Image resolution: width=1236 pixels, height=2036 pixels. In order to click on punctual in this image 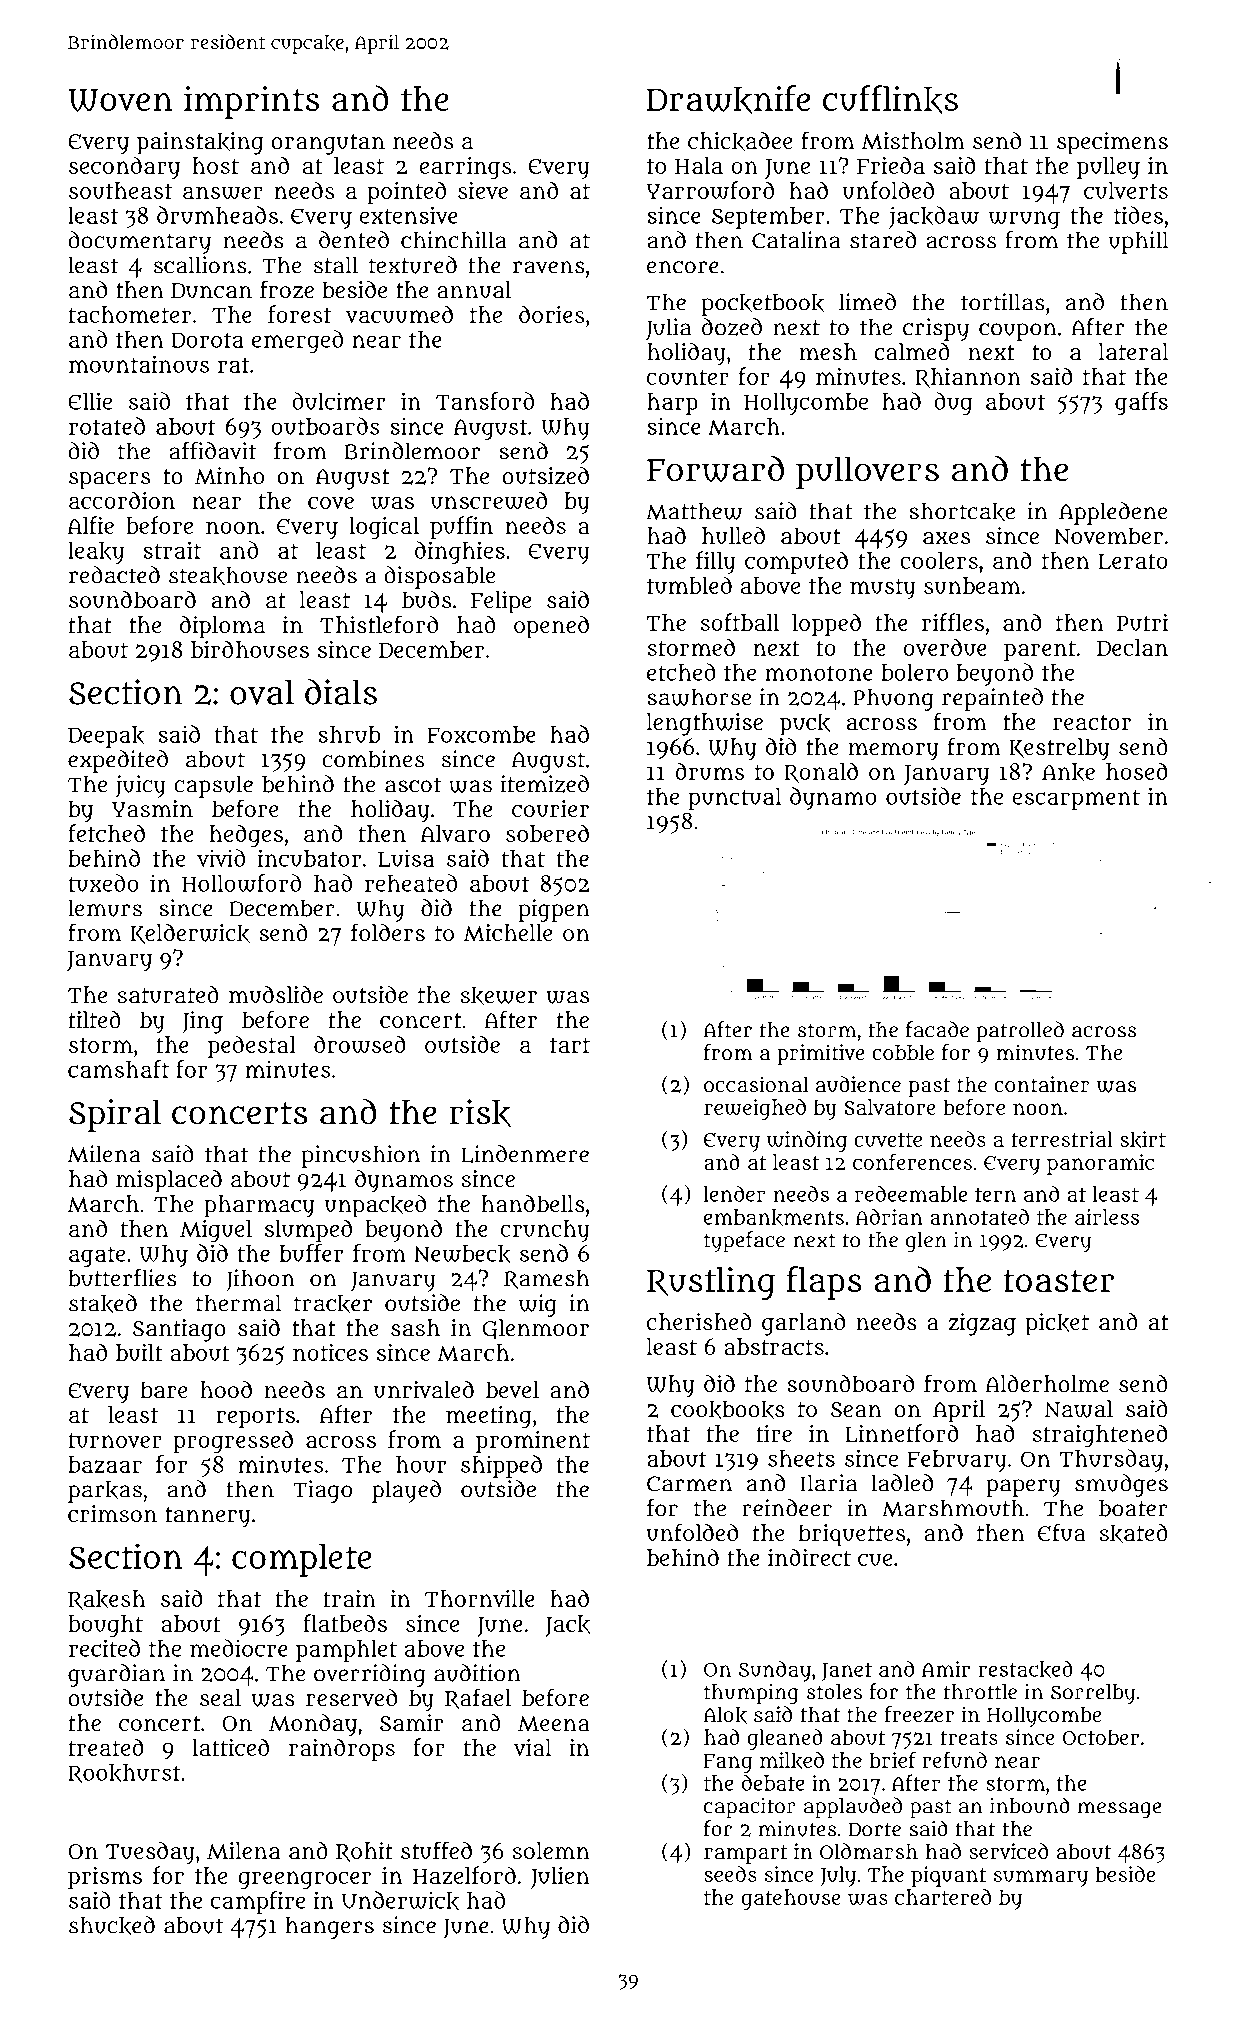, I will do `click(734, 799)`.
